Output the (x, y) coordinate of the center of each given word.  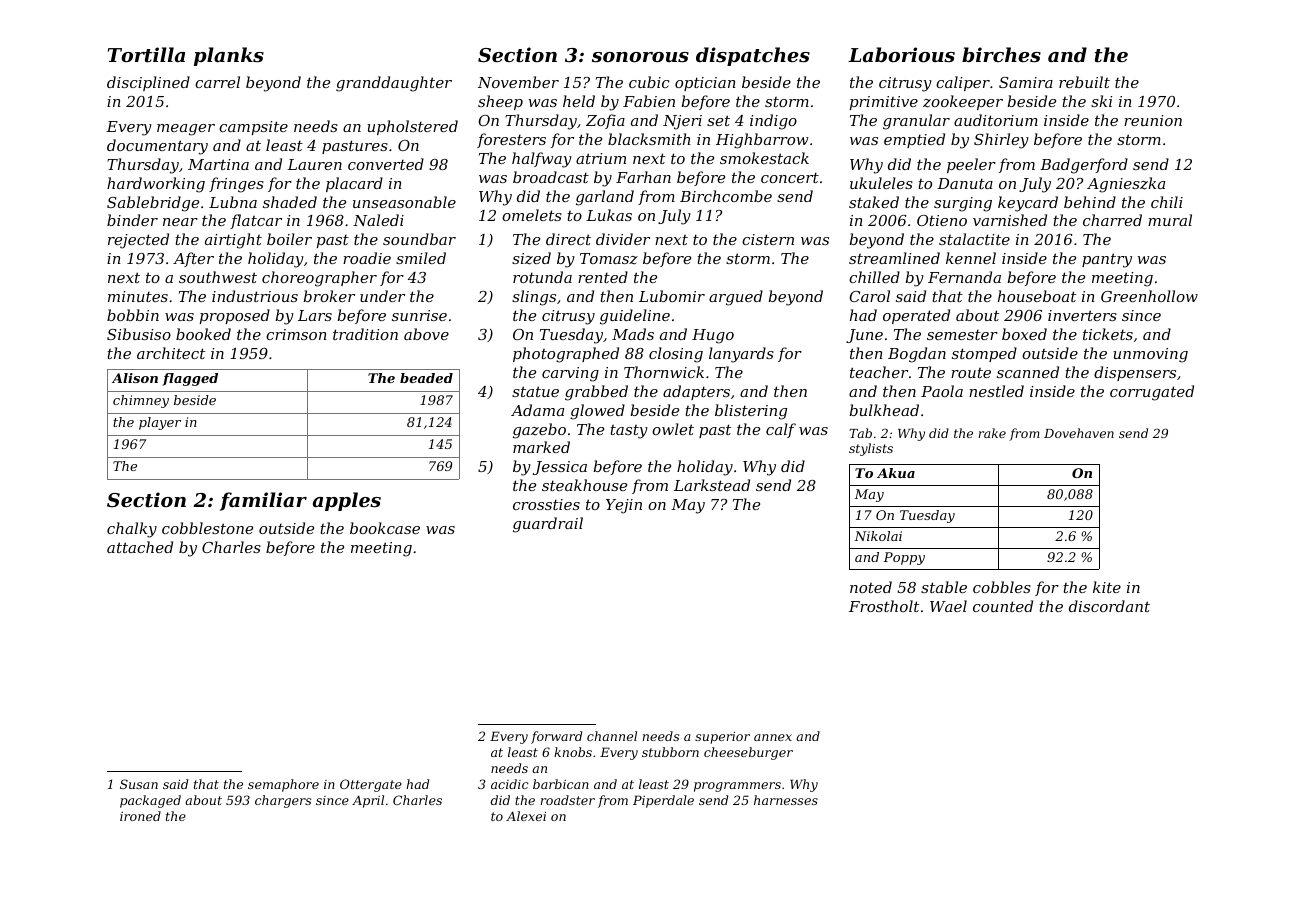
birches (1001, 55)
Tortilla (146, 54)
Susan (139, 784)
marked (541, 447)
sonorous (640, 57)
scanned (1028, 372)
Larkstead (712, 485)
